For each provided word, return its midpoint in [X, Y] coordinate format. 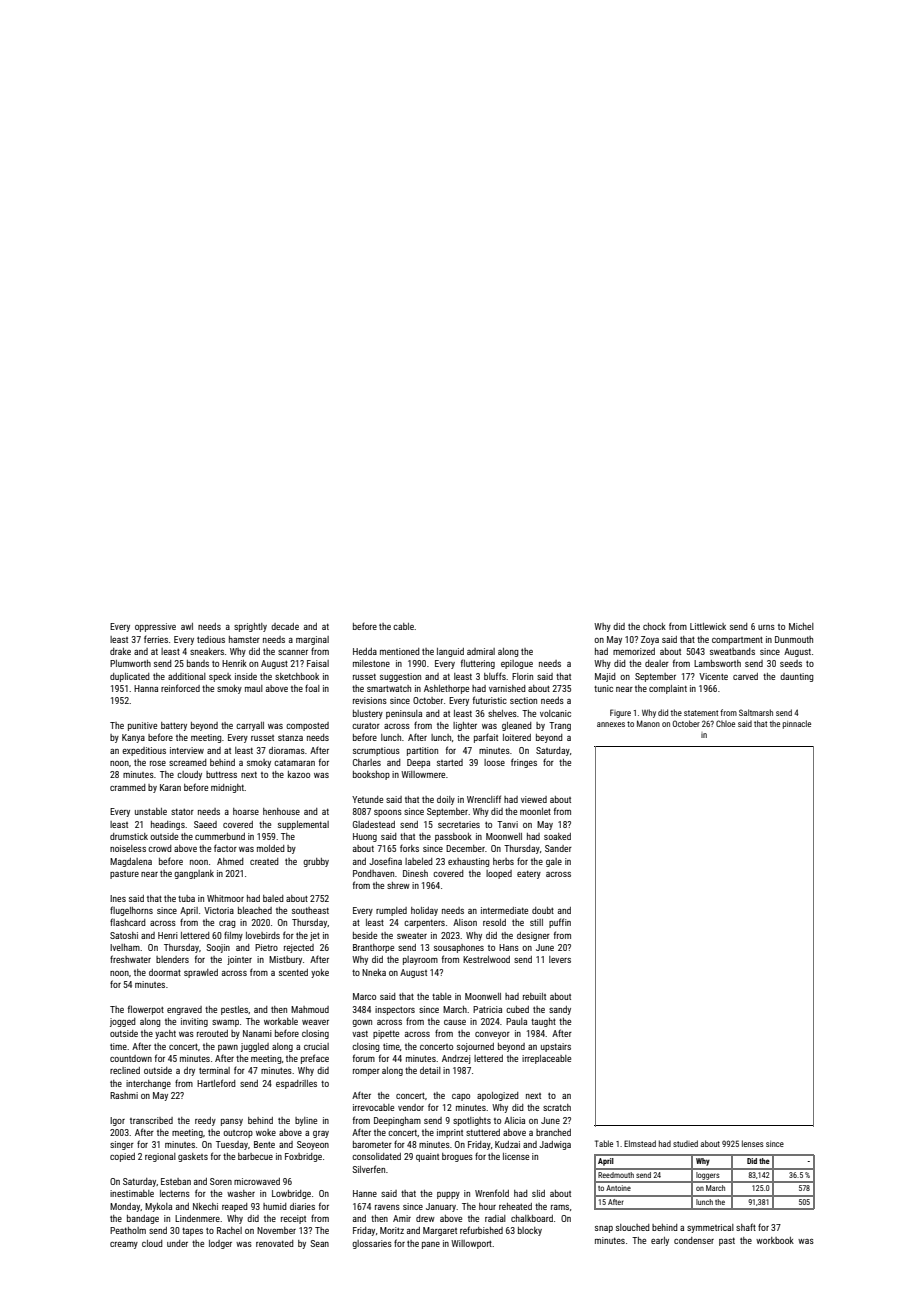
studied [685, 1143]
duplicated [130, 677]
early [660, 1241]
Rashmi [124, 1095]
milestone [371, 663]
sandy [560, 1010]
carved [745, 676]
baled [273, 898]
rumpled [391, 911]
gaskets [193, 1157]
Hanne [365, 1193]
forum [364, 1058]
